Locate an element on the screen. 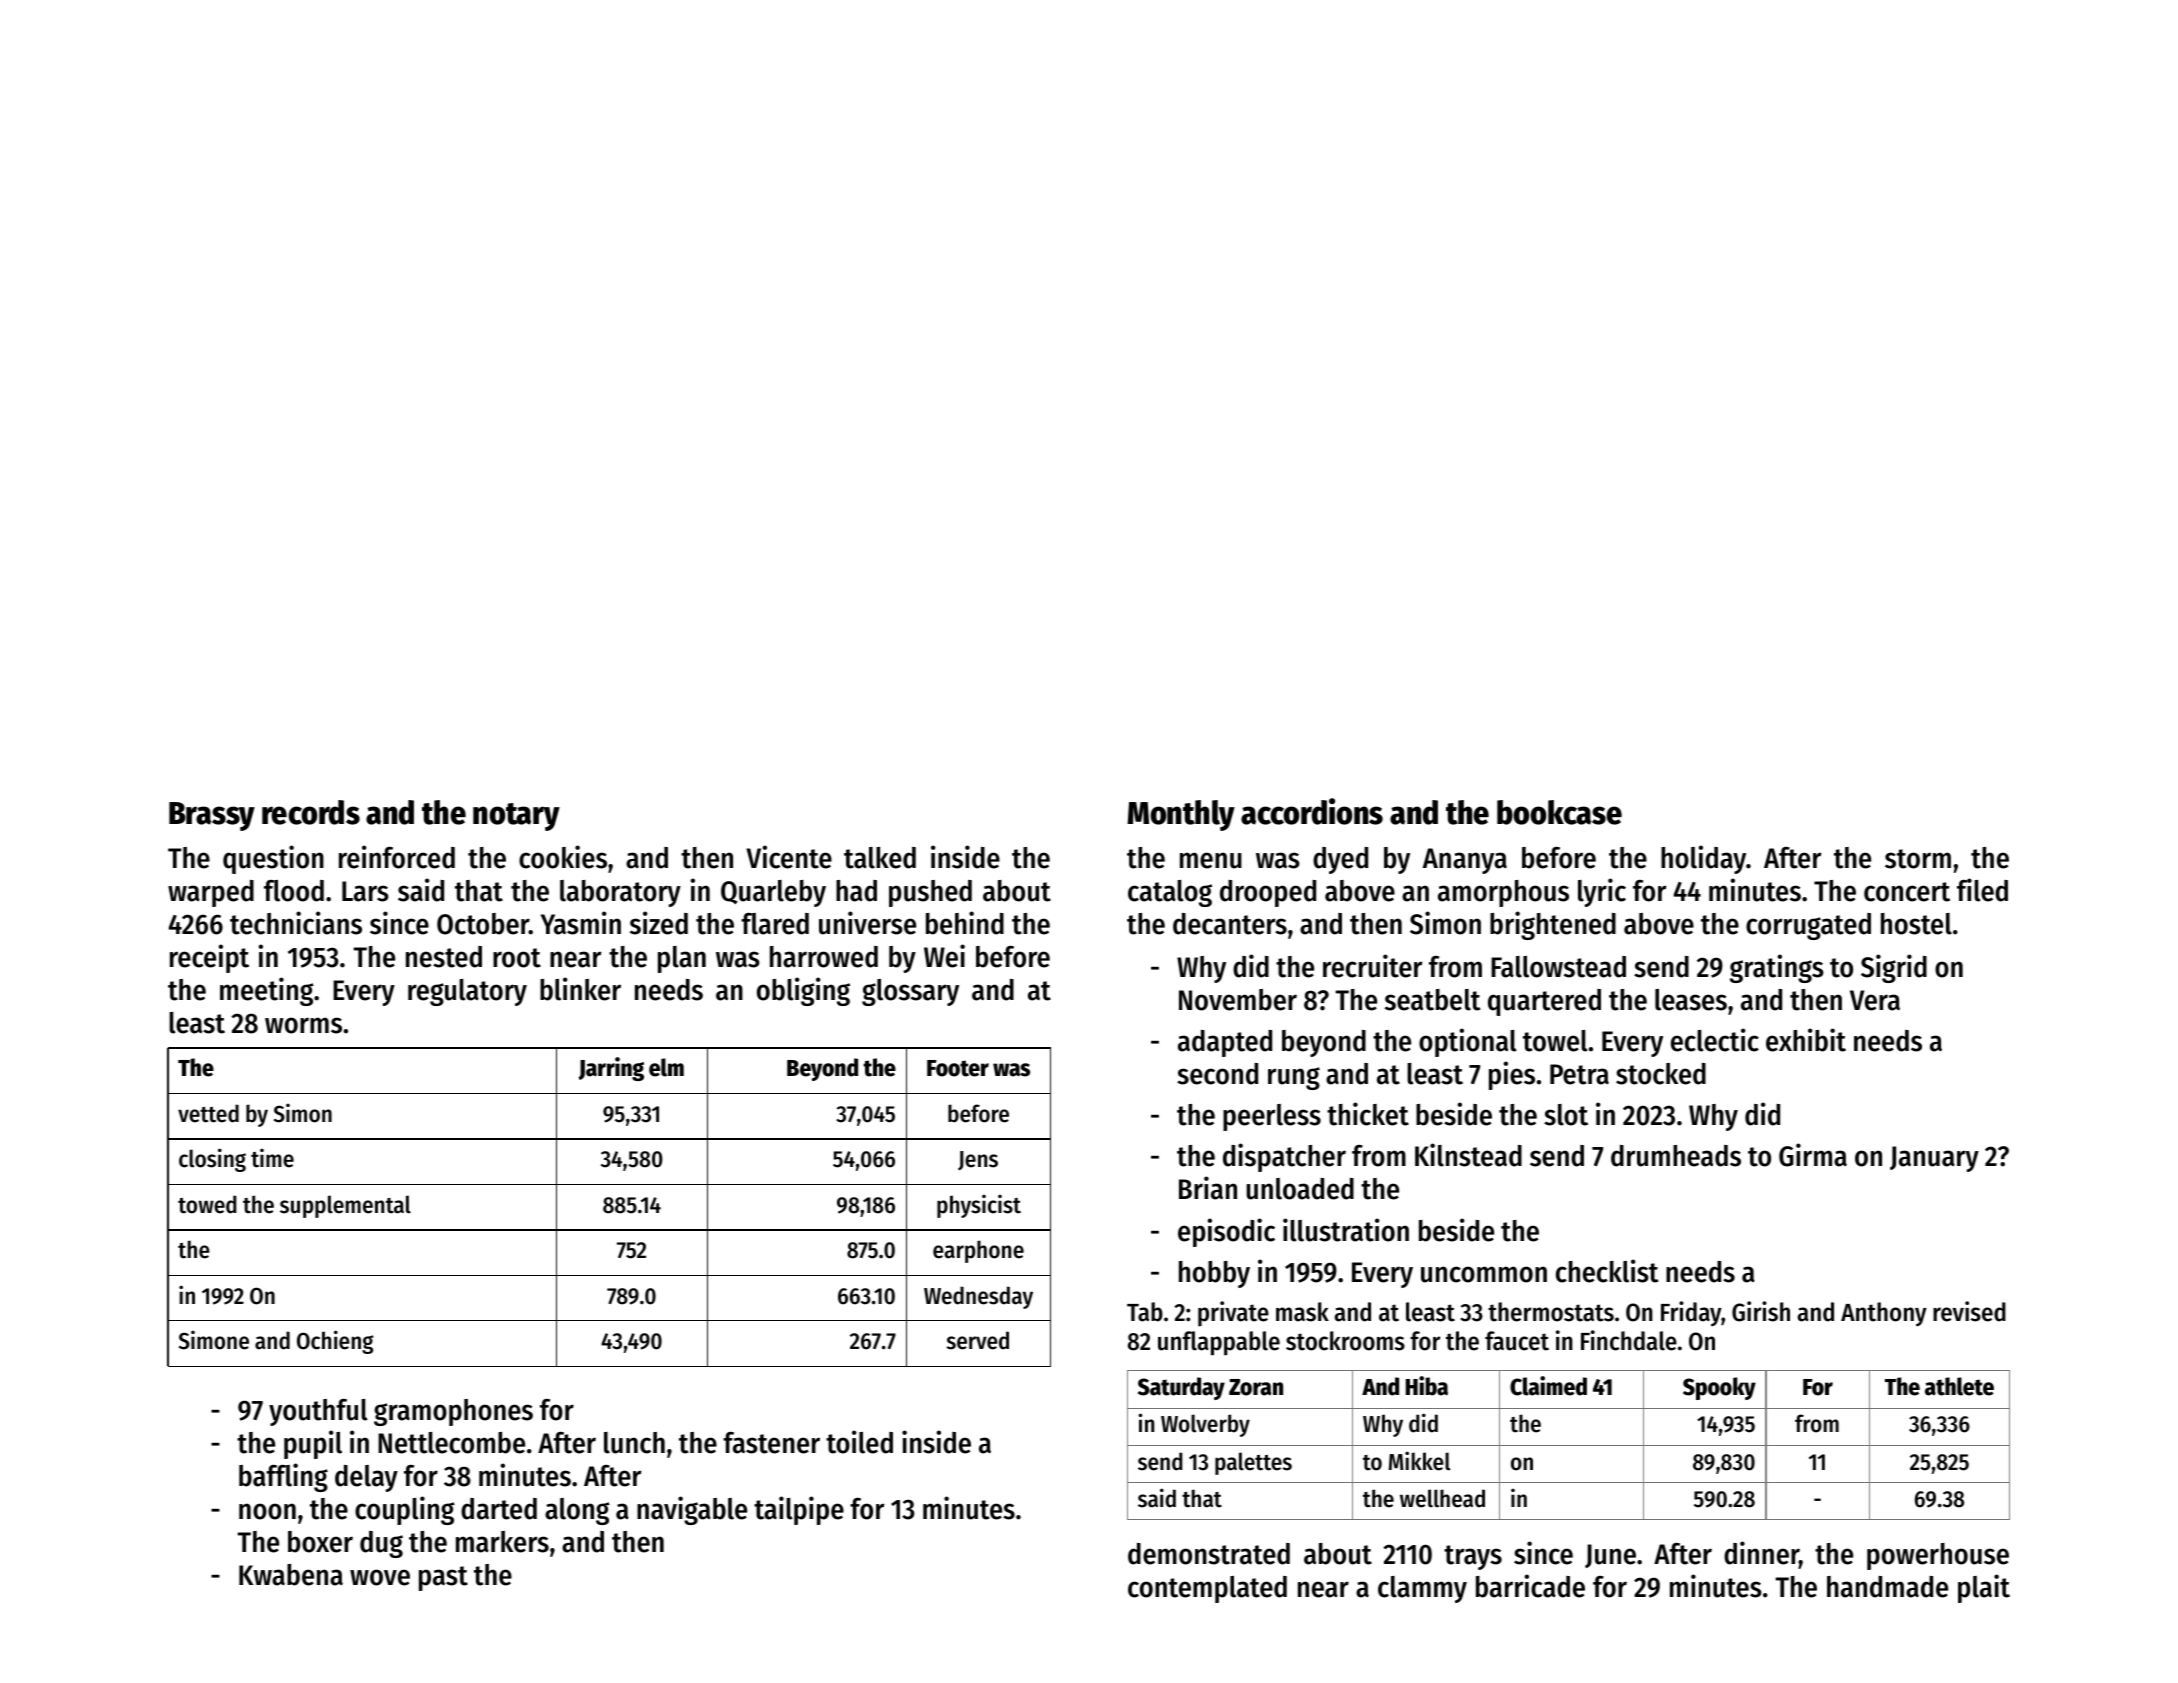 This screenshot has width=2178, height=1683. accordions is located at coordinates (1312, 811).
